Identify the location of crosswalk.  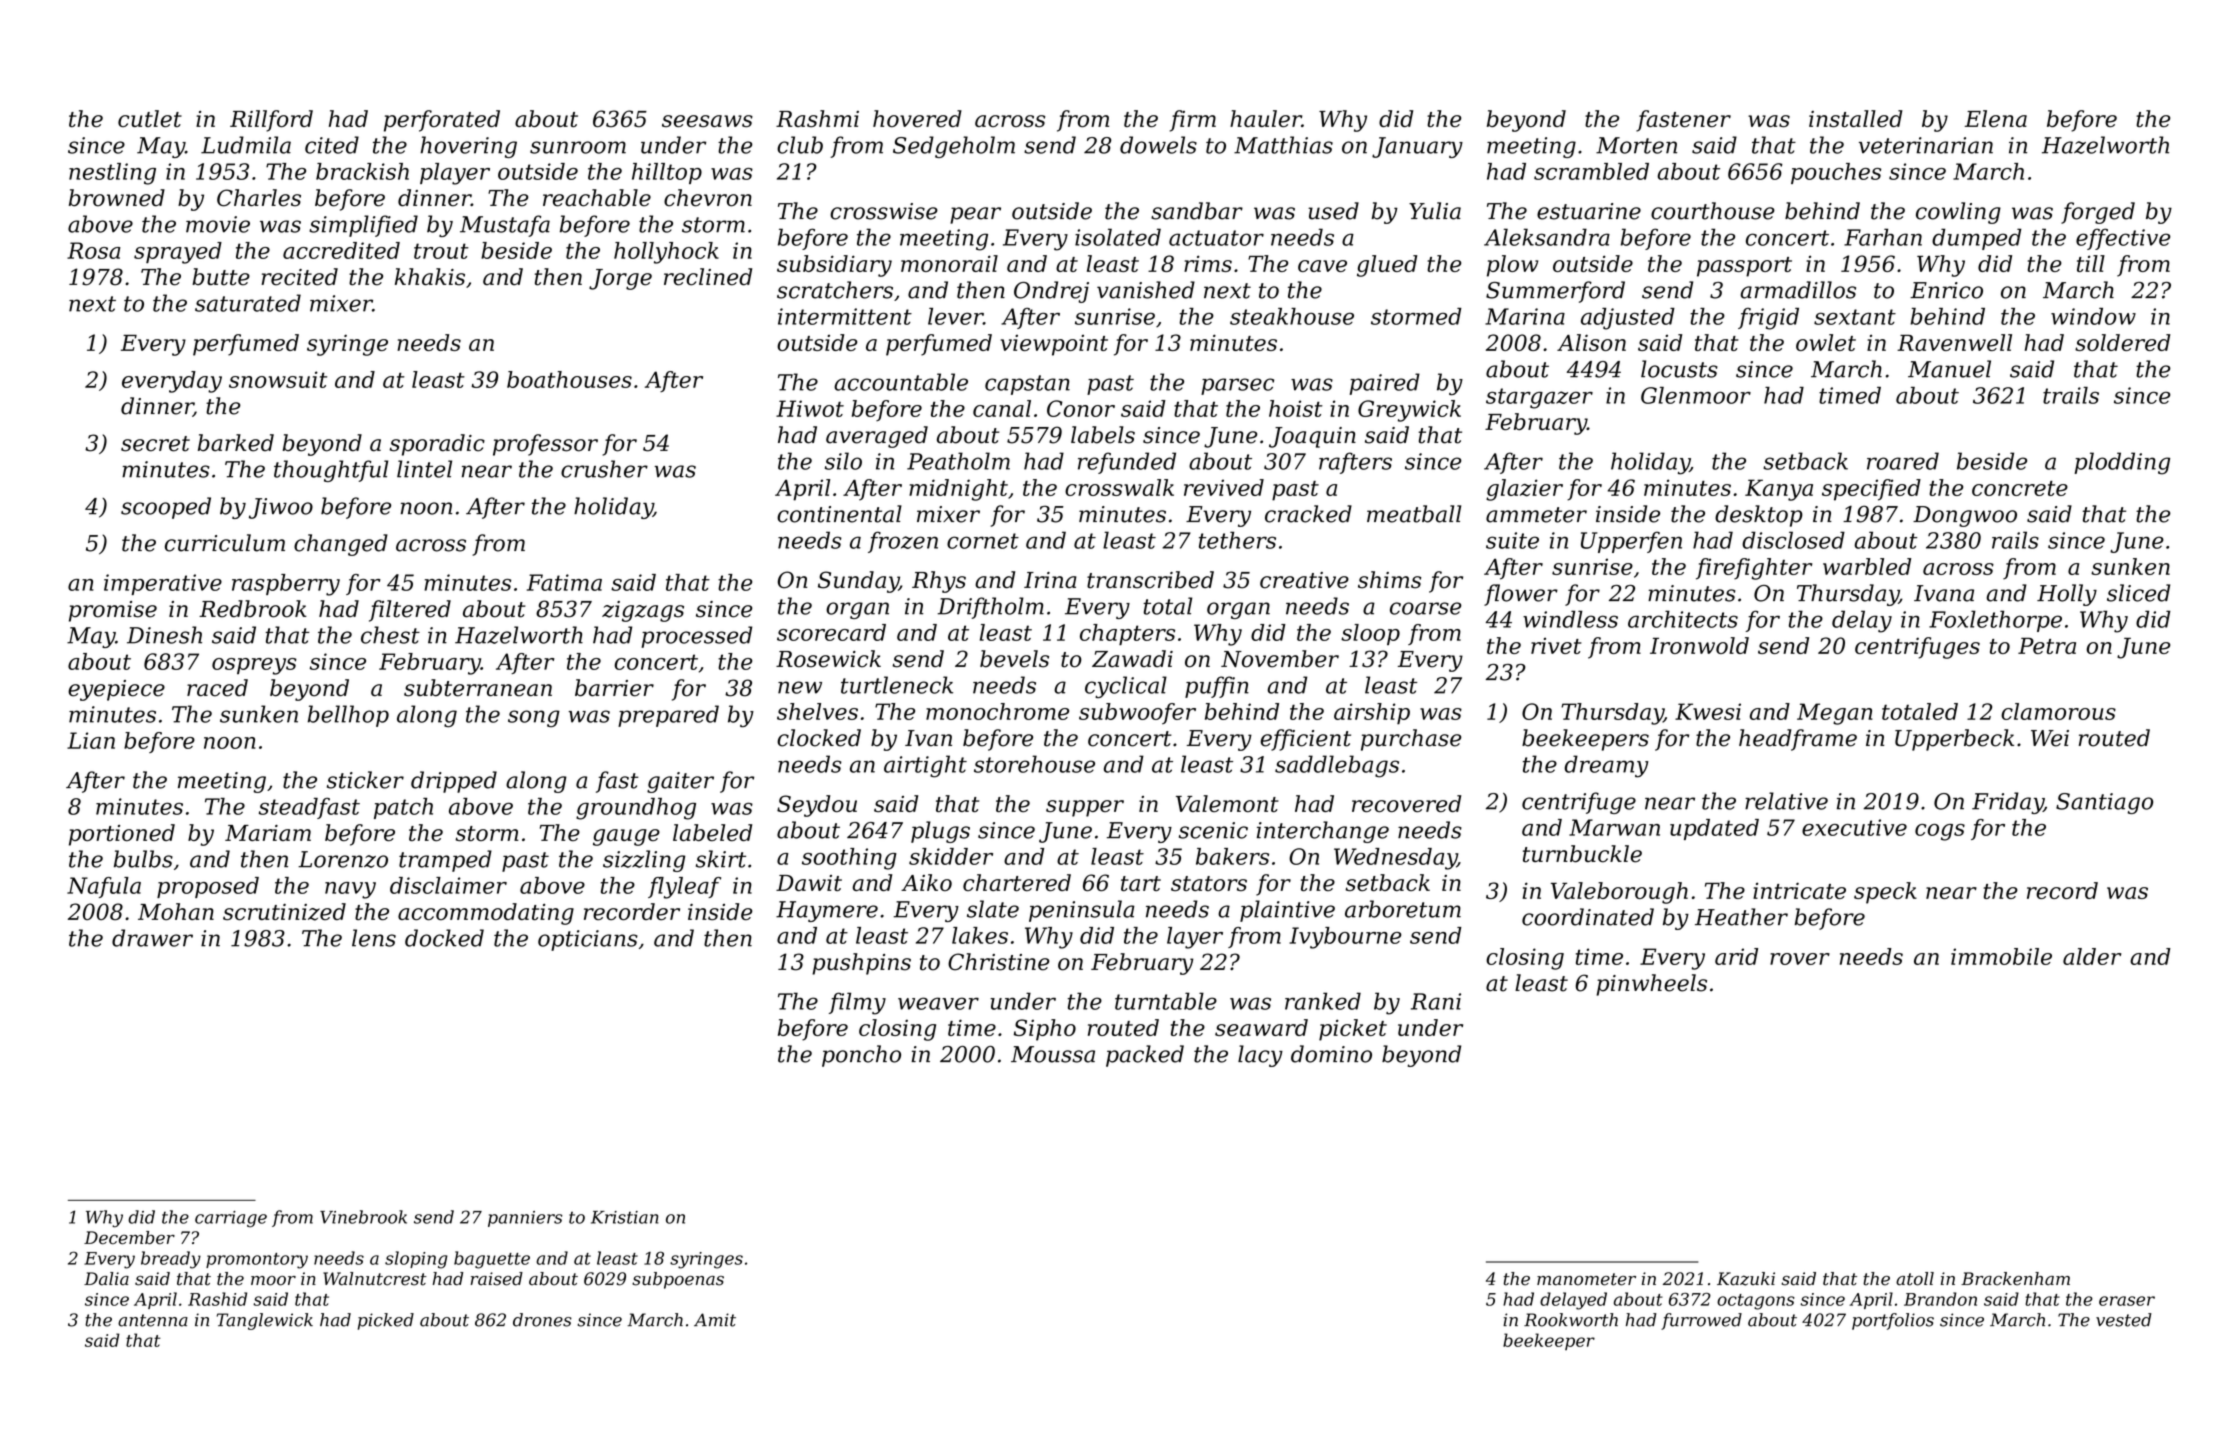
(1119, 487).
